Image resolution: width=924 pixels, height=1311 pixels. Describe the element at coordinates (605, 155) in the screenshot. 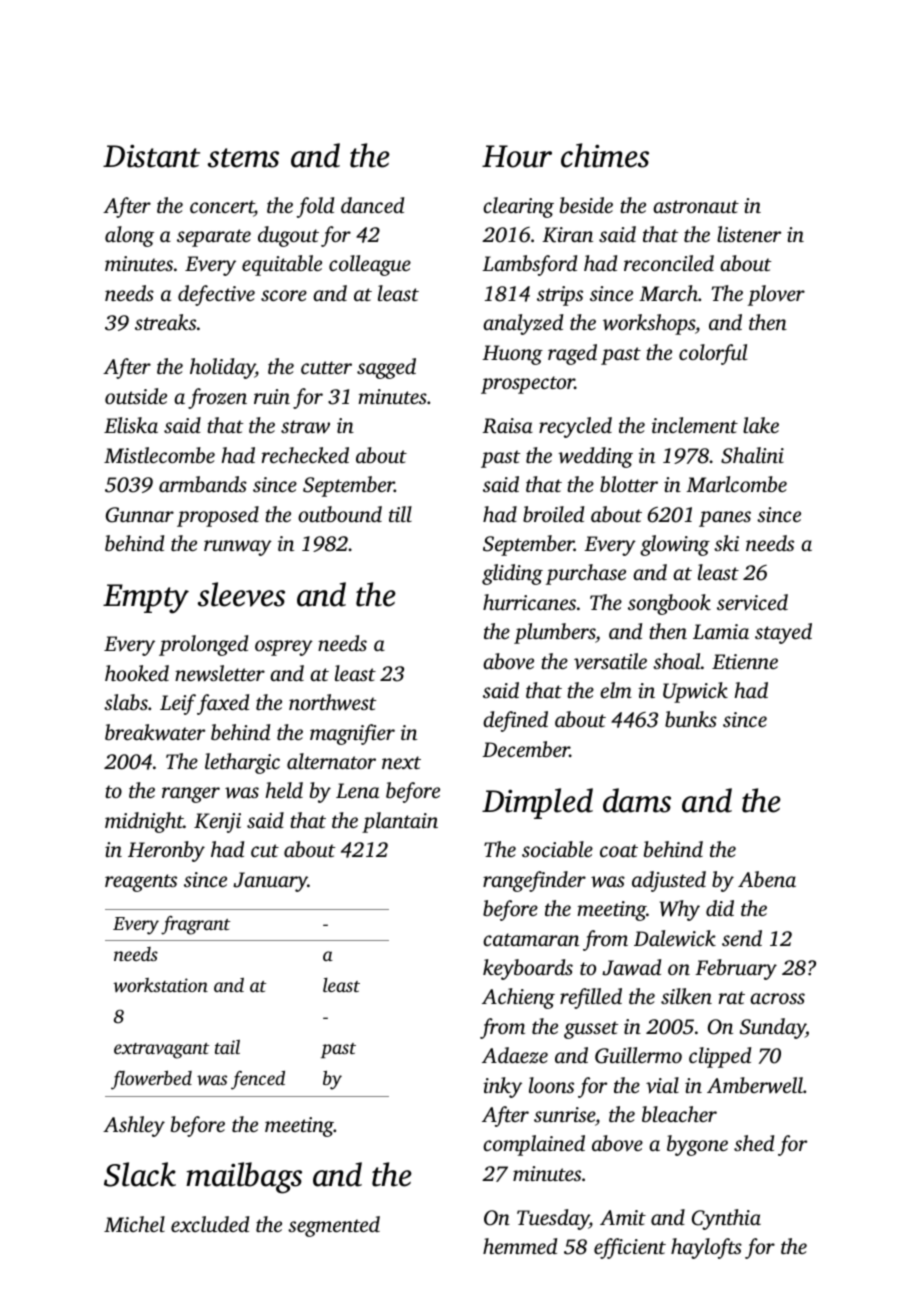

I see `chimes` at that location.
